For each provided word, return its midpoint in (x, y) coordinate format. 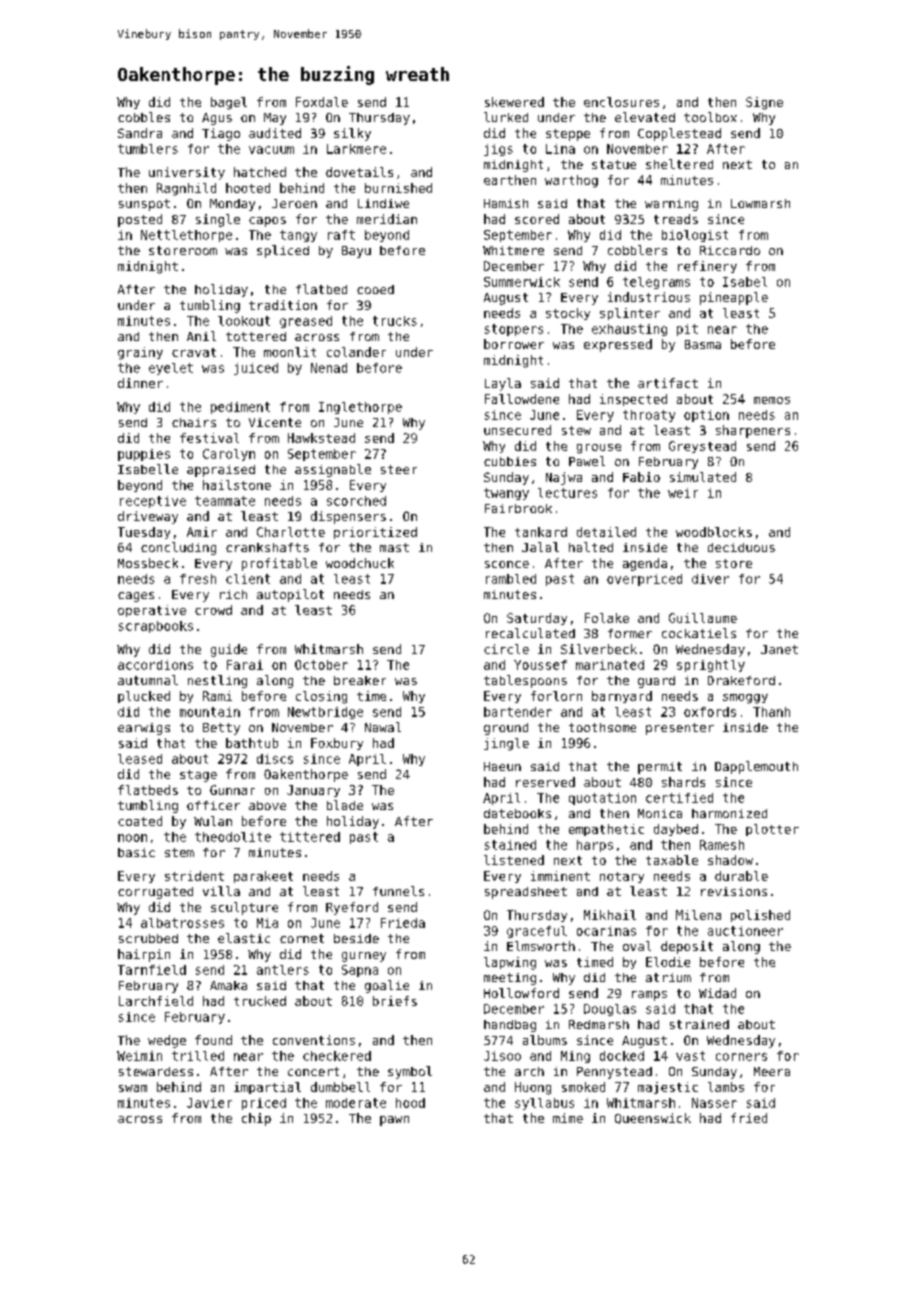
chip (256, 1119)
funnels (398, 891)
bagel (229, 103)
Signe (764, 103)
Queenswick (653, 1118)
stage (198, 776)
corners (741, 1057)
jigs (498, 150)
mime (568, 1118)
